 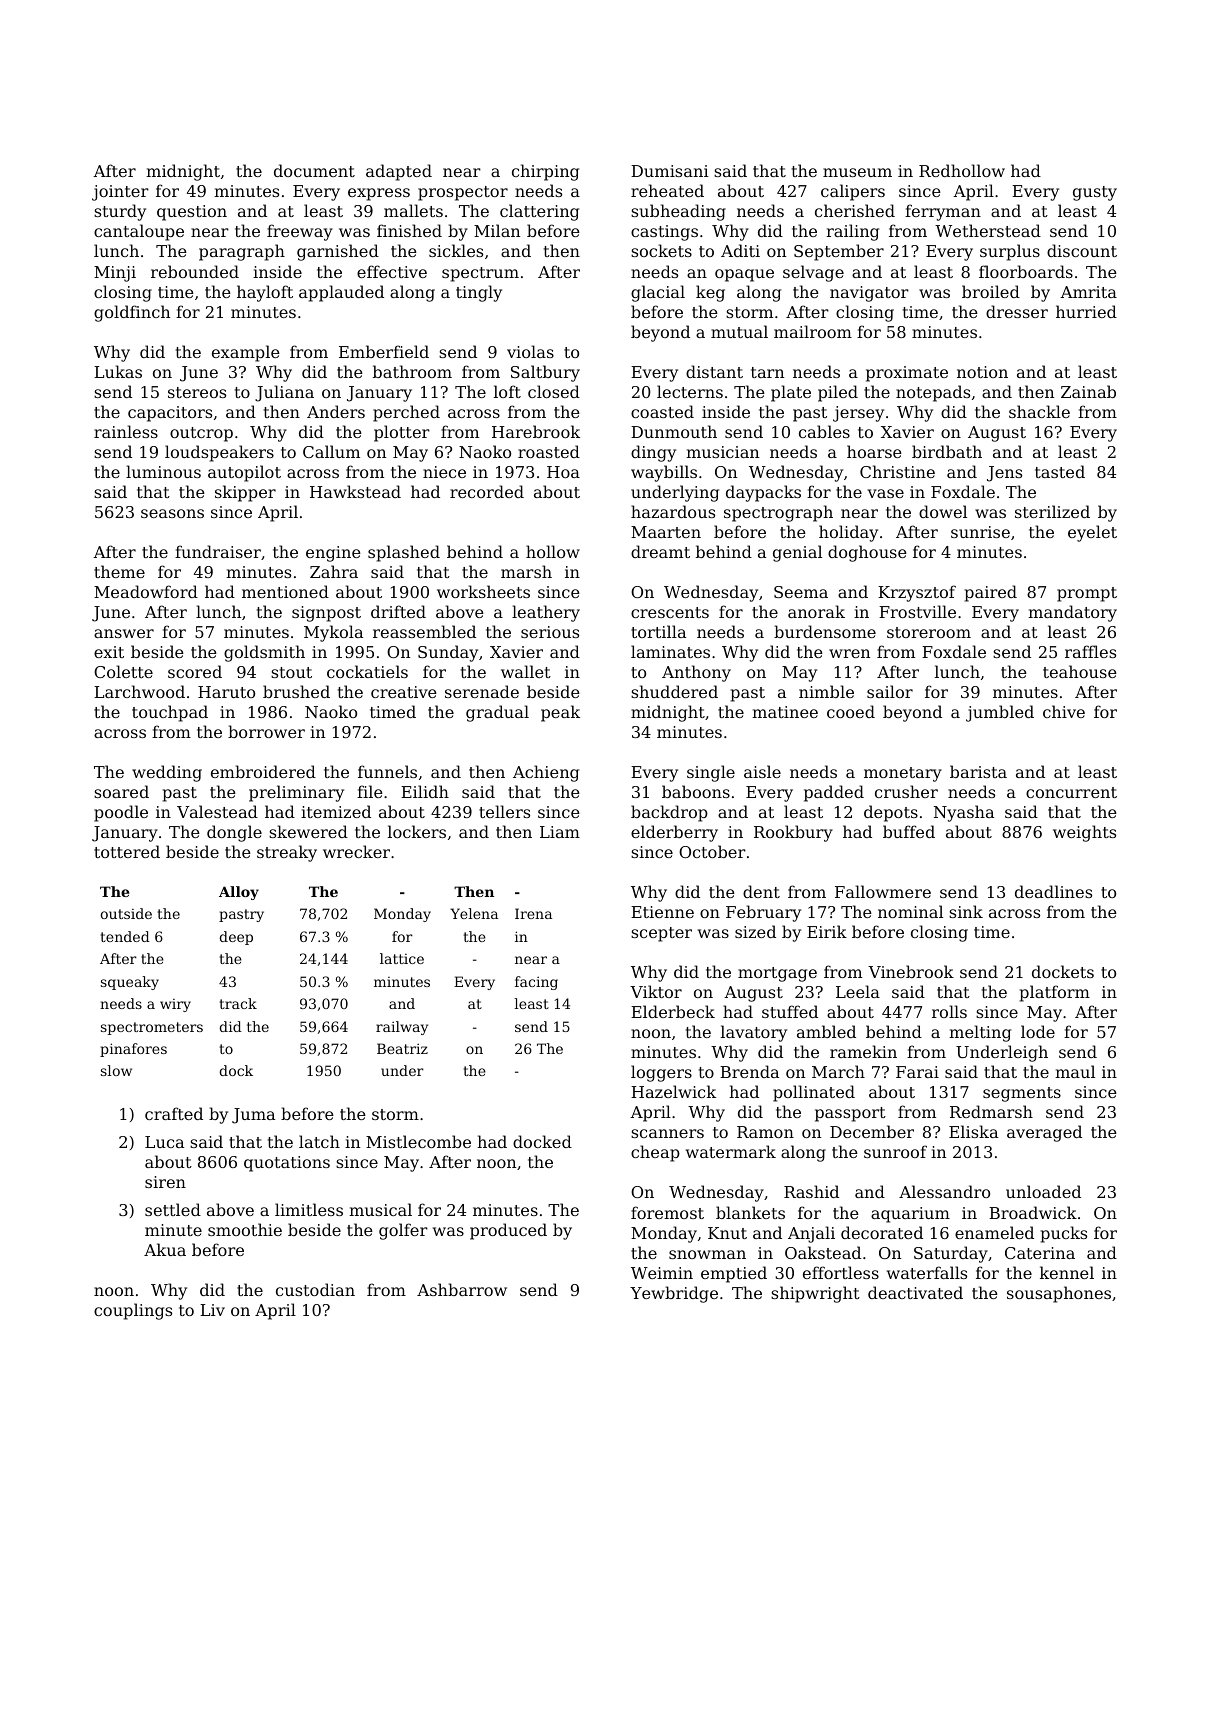 I want to click on clattering, so click(x=539, y=212).
